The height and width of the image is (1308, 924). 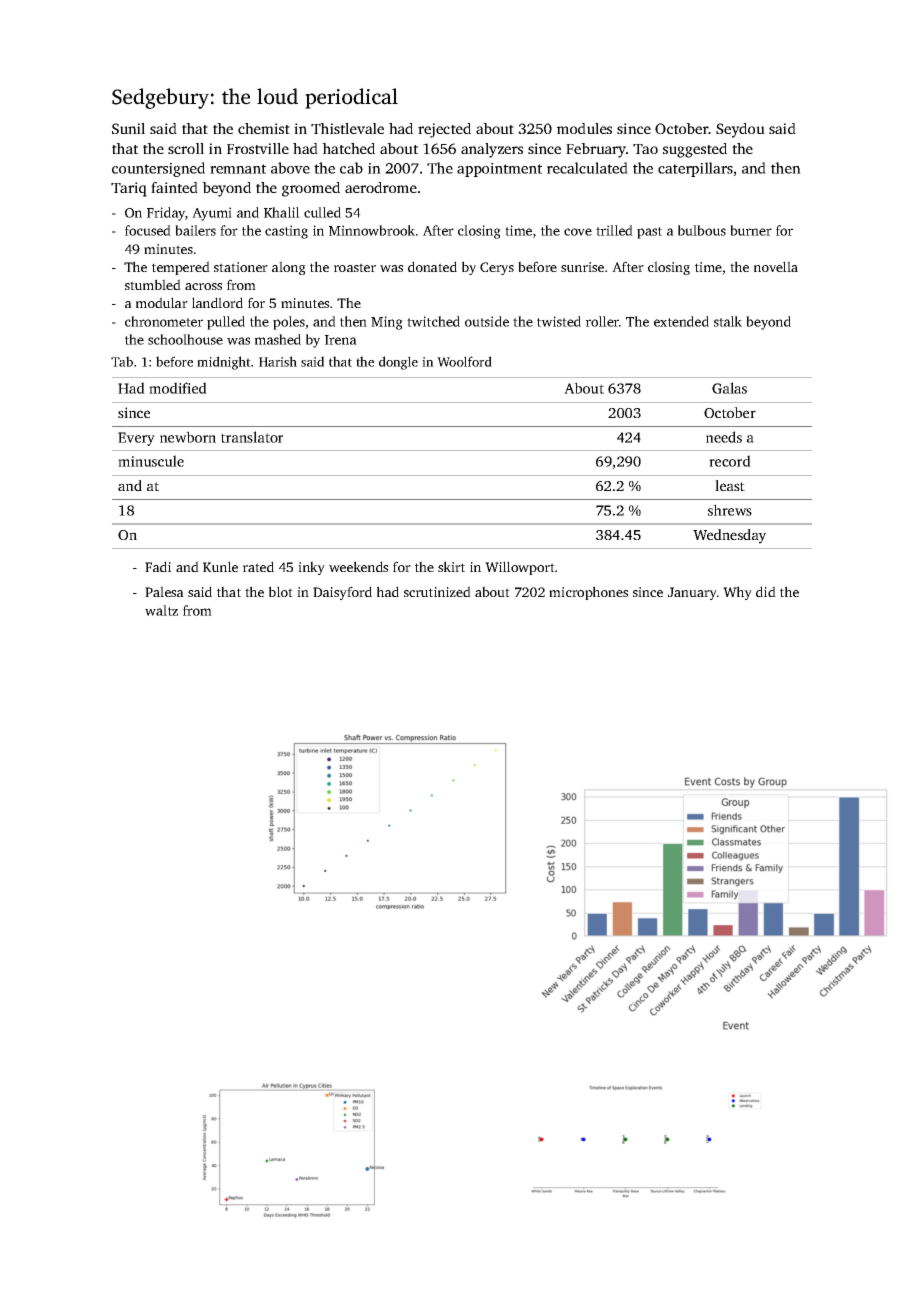 What do you see at coordinates (381, 187) in the image?
I see `aerodrome` at bounding box center [381, 187].
